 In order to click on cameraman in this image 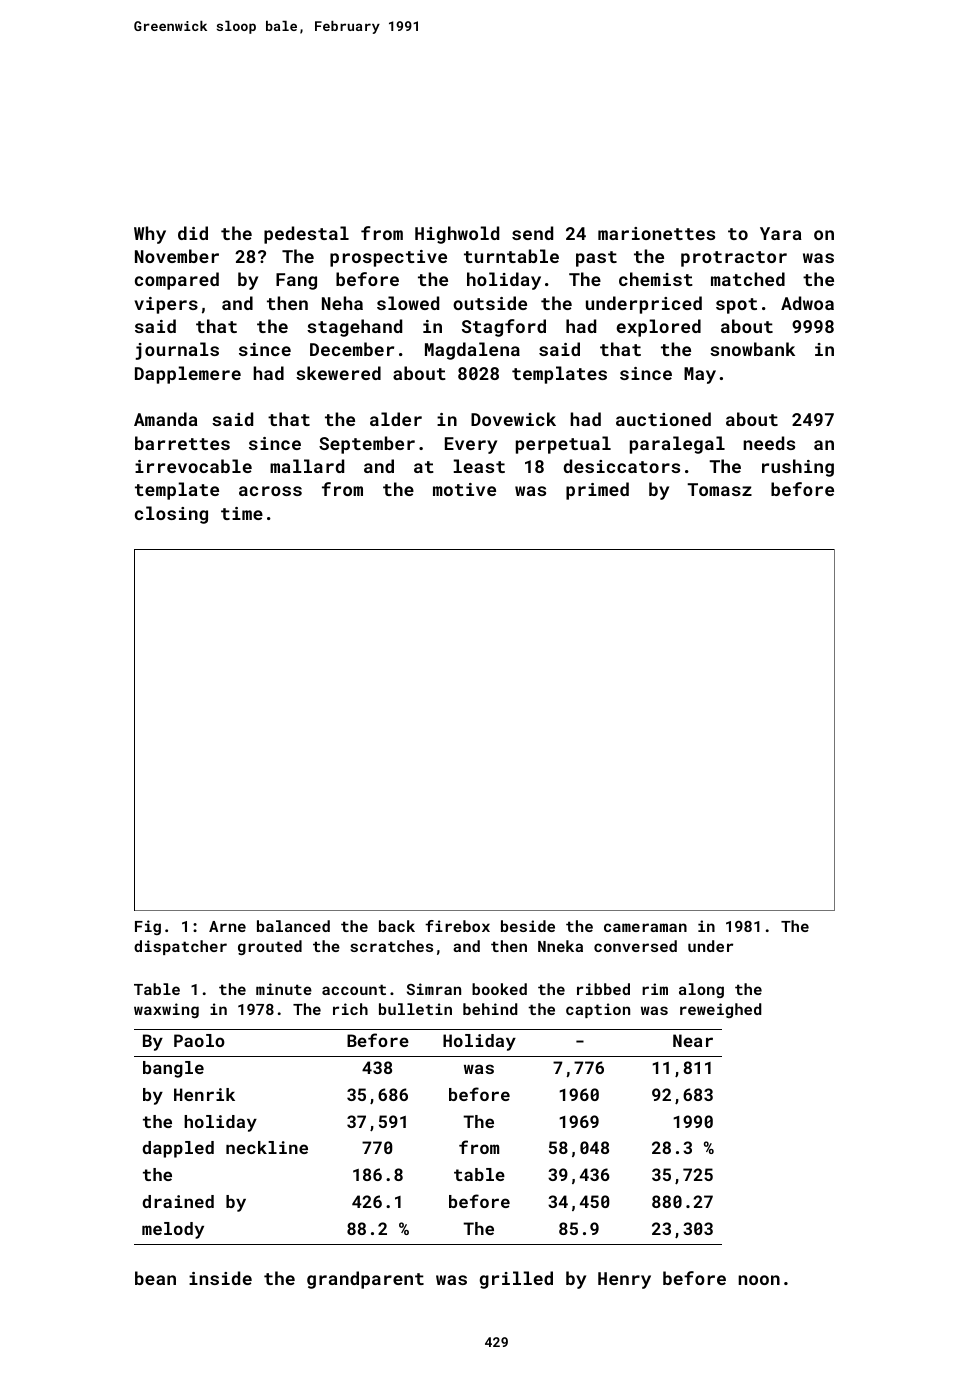, I will do `click(645, 927)`.
